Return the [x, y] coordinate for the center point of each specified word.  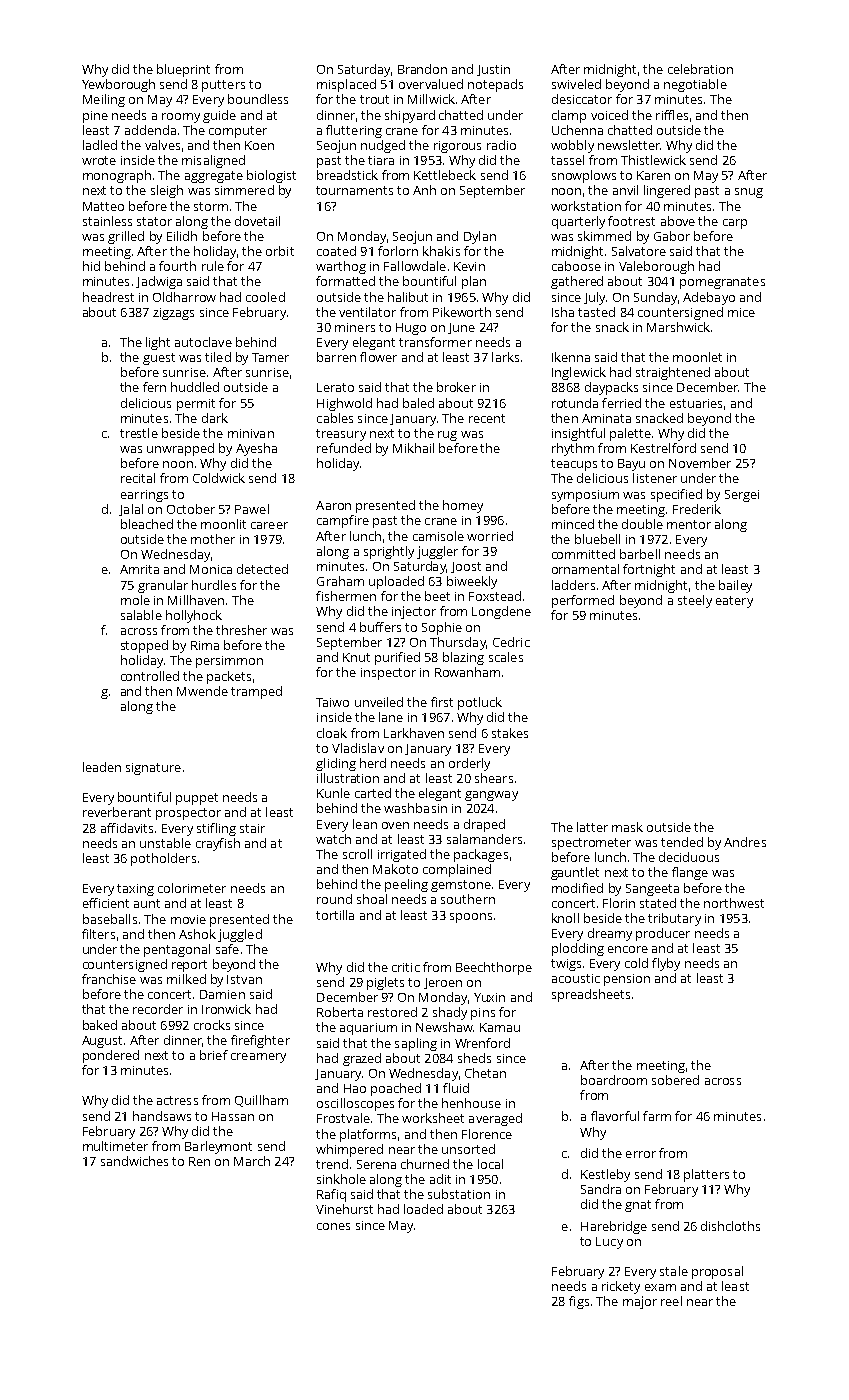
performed [583, 601]
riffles [672, 115]
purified [397, 658]
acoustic [576, 978]
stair [252, 828]
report [189, 966]
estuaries [696, 403]
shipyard [410, 116]
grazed [362, 1059]
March [252, 1161]
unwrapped [180, 449]
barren [336, 357]
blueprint [183, 70]
